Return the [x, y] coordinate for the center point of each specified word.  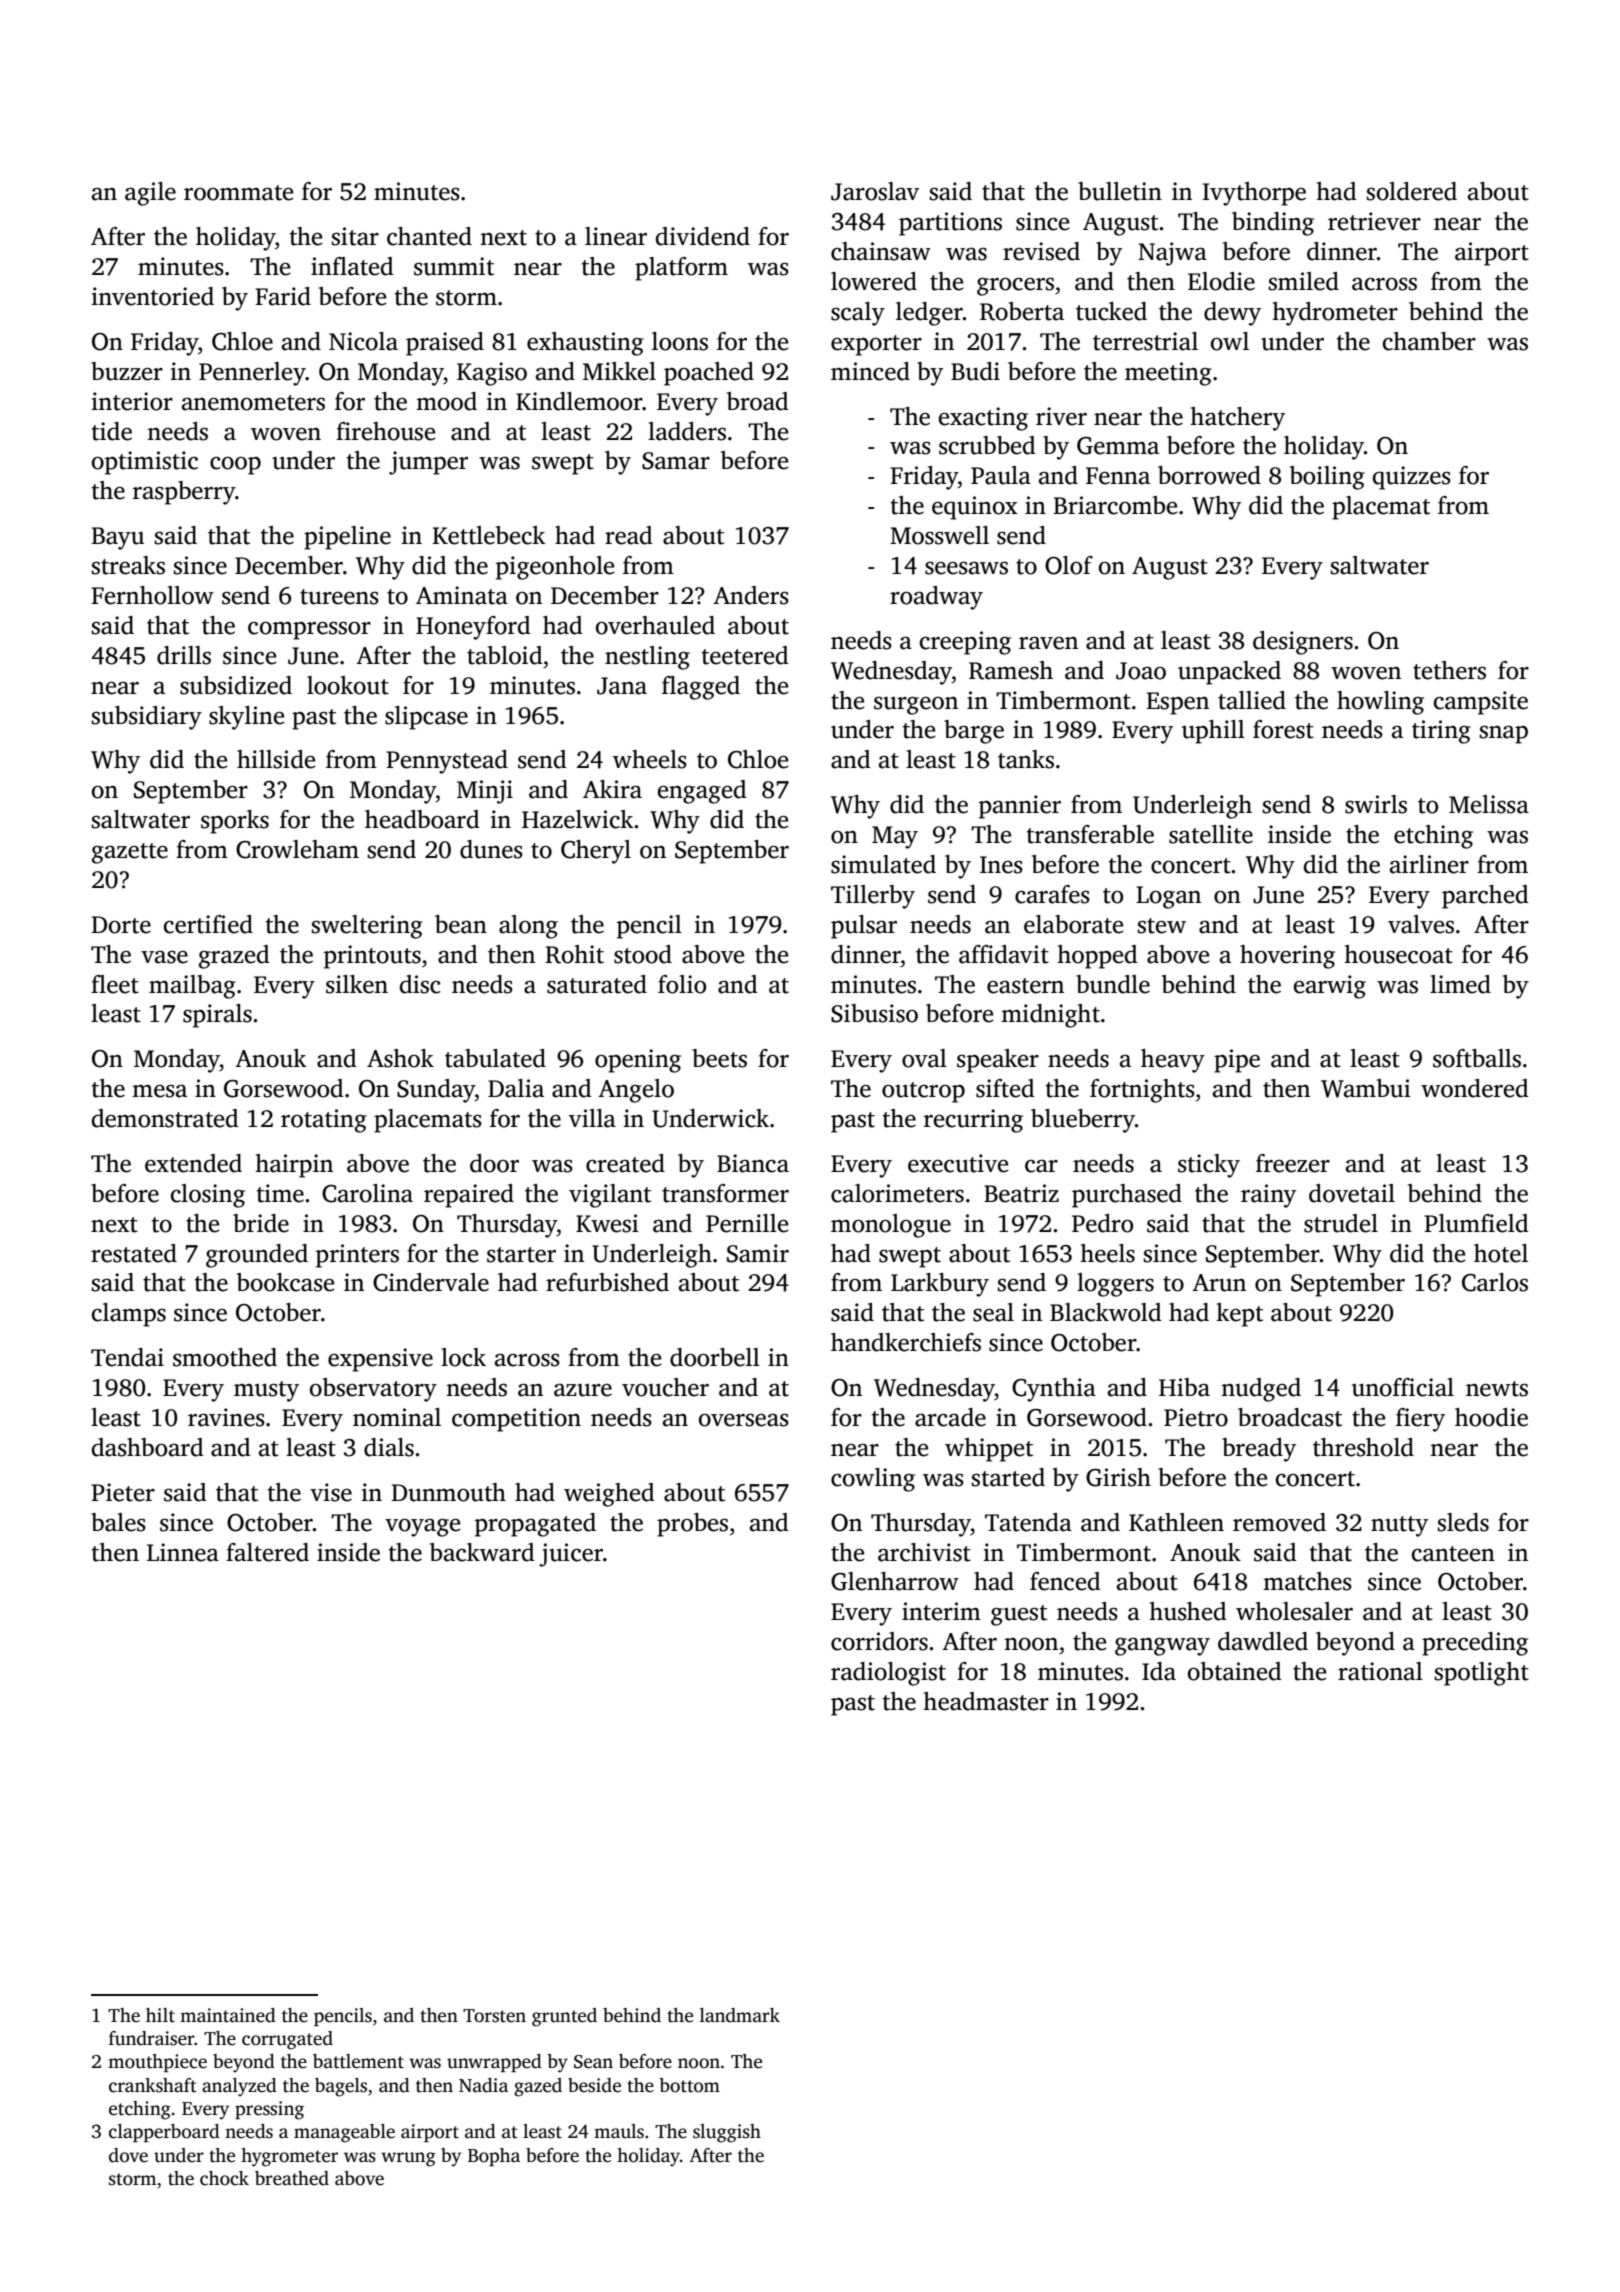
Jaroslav [875, 191]
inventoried [152, 296]
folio [682, 984]
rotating [324, 1121]
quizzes [1412, 478]
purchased [1127, 1196]
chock [224, 2178]
